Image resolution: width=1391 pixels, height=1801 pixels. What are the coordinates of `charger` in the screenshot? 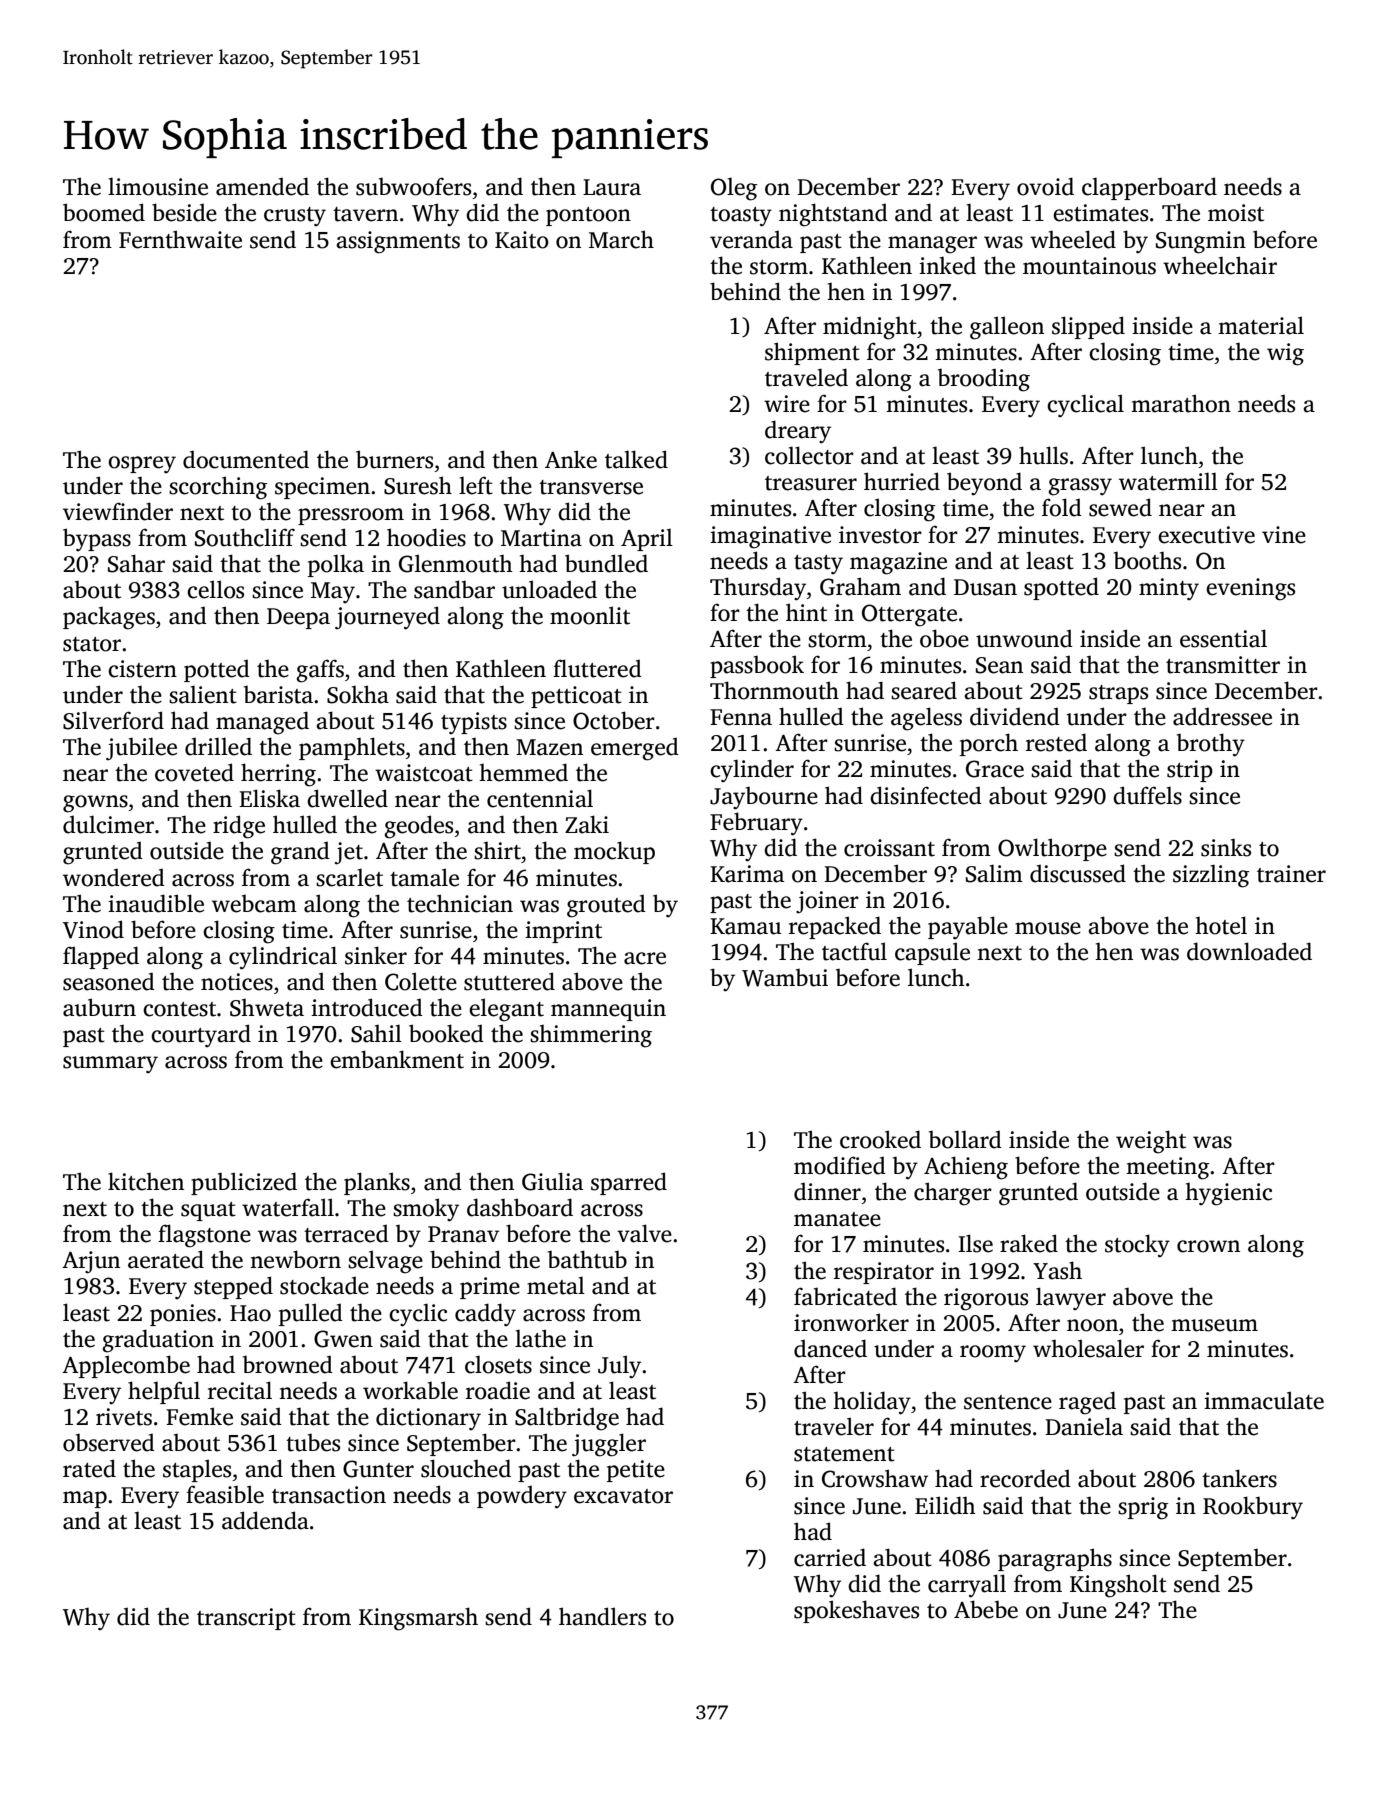 It's located at (953, 1194).
